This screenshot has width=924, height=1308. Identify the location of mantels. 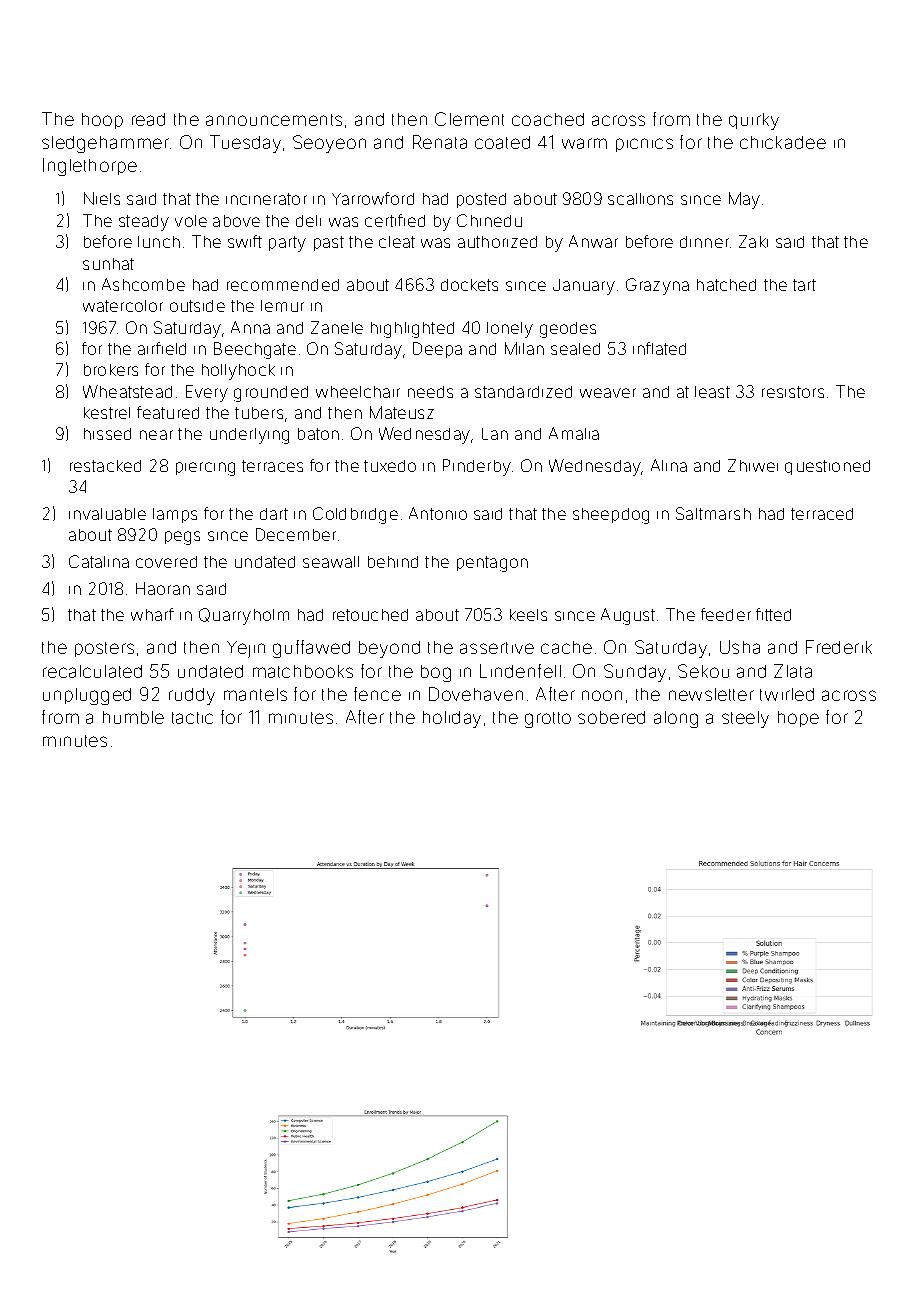
(255, 694).
